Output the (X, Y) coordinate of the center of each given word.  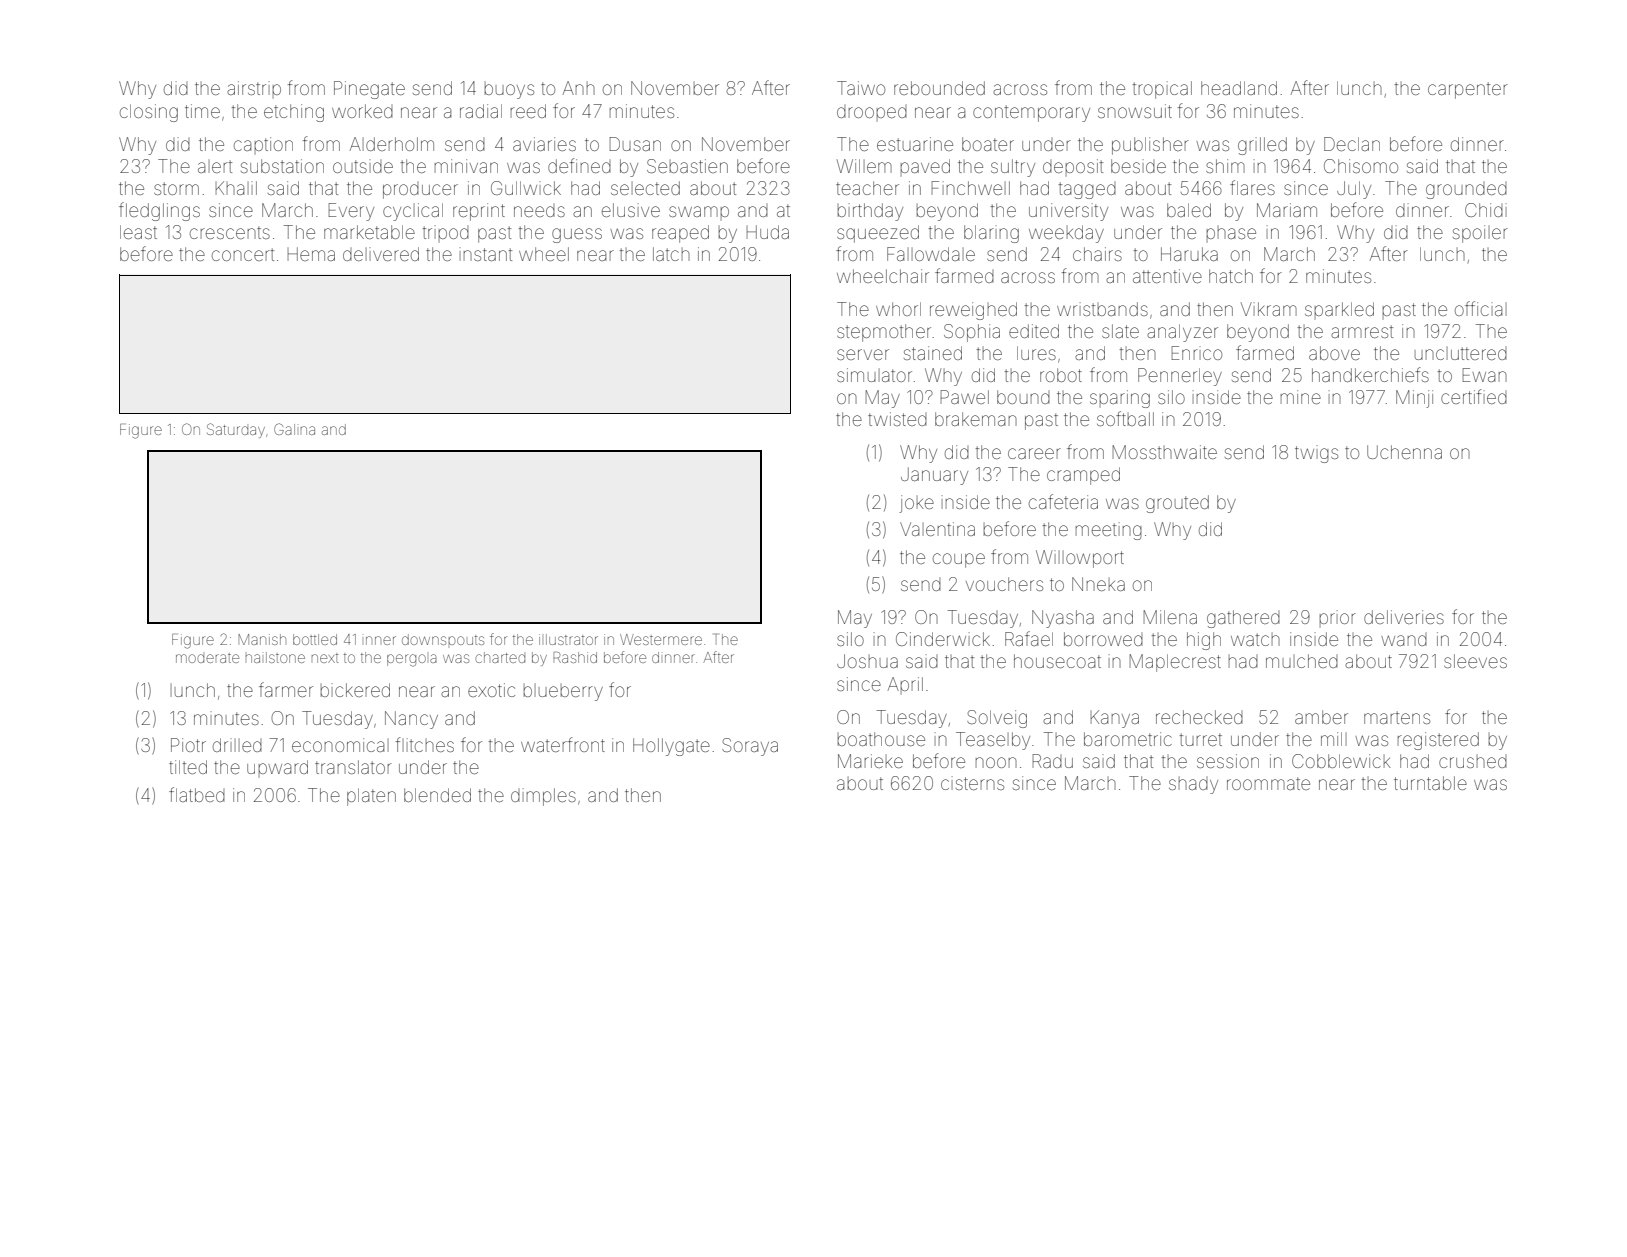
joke (916, 504)
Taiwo (861, 88)
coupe (959, 560)
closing (149, 113)
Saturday (236, 430)
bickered (355, 690)
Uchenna (1404, 452)
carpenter (1468, 90)
